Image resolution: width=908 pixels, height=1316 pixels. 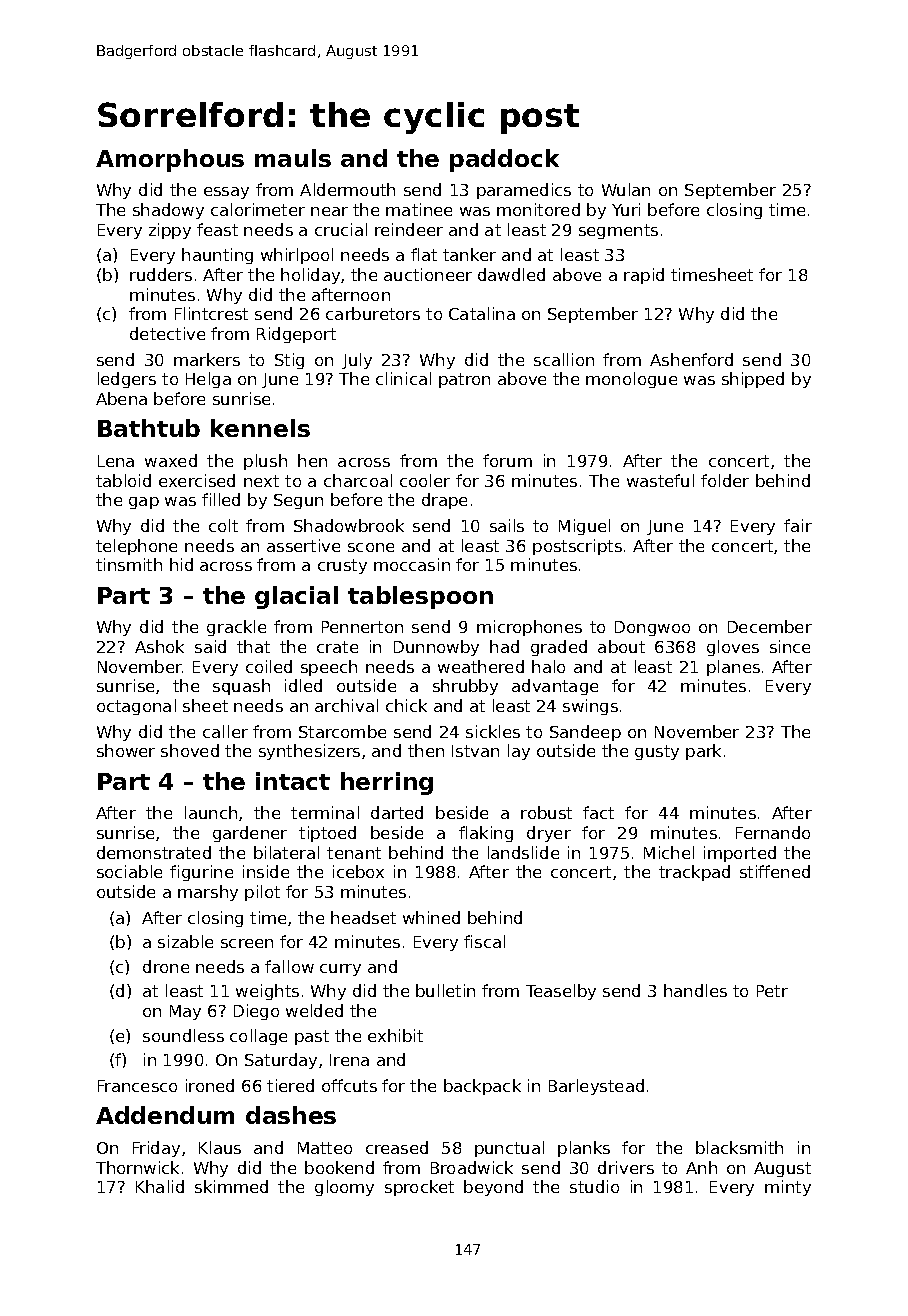 I want to click on robust, so click(x=546, y=812).
